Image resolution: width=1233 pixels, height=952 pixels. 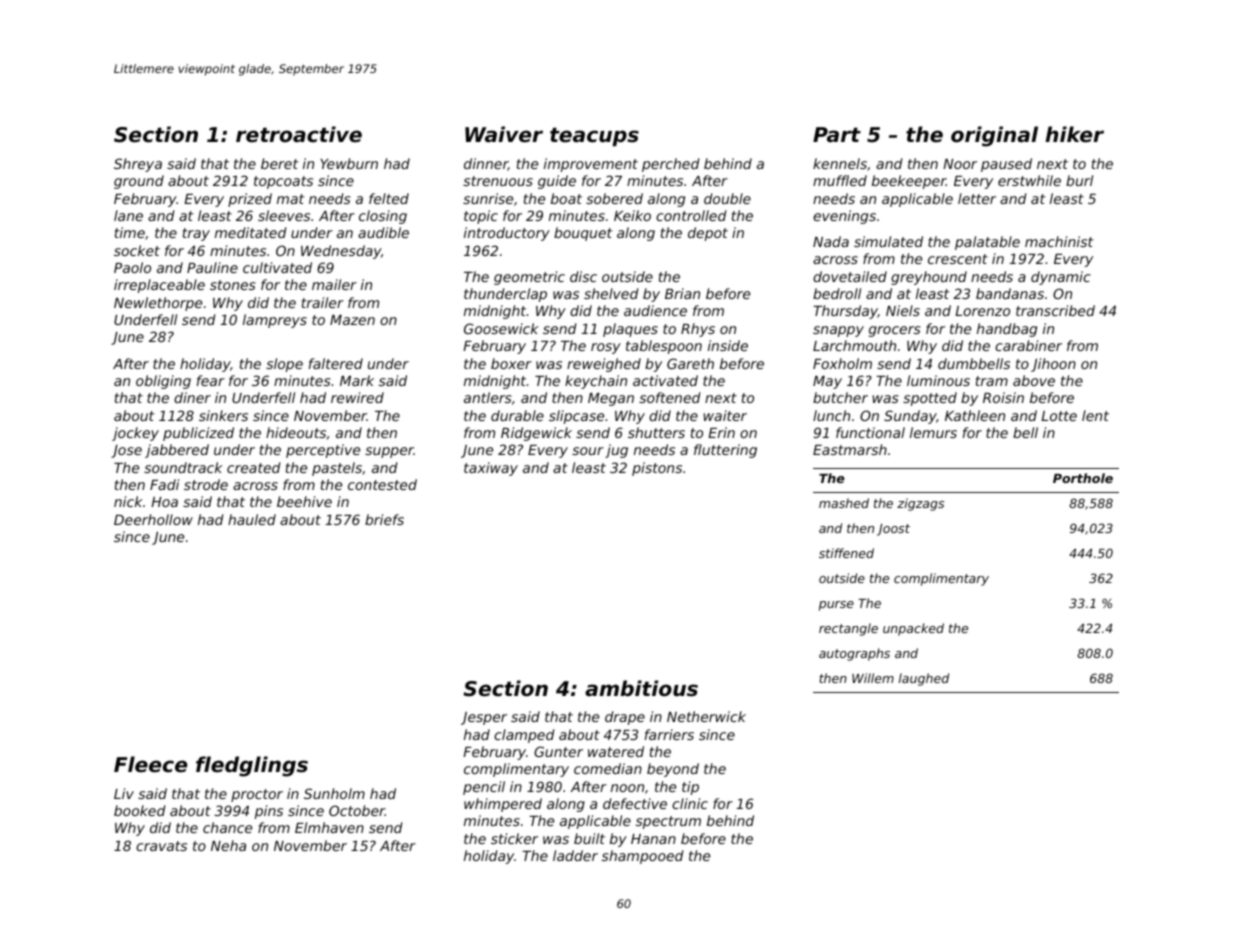 What do you see at coordinates (913, 629) in the screenshot?
I see `unpacked` at bounding box center [913, 629].
